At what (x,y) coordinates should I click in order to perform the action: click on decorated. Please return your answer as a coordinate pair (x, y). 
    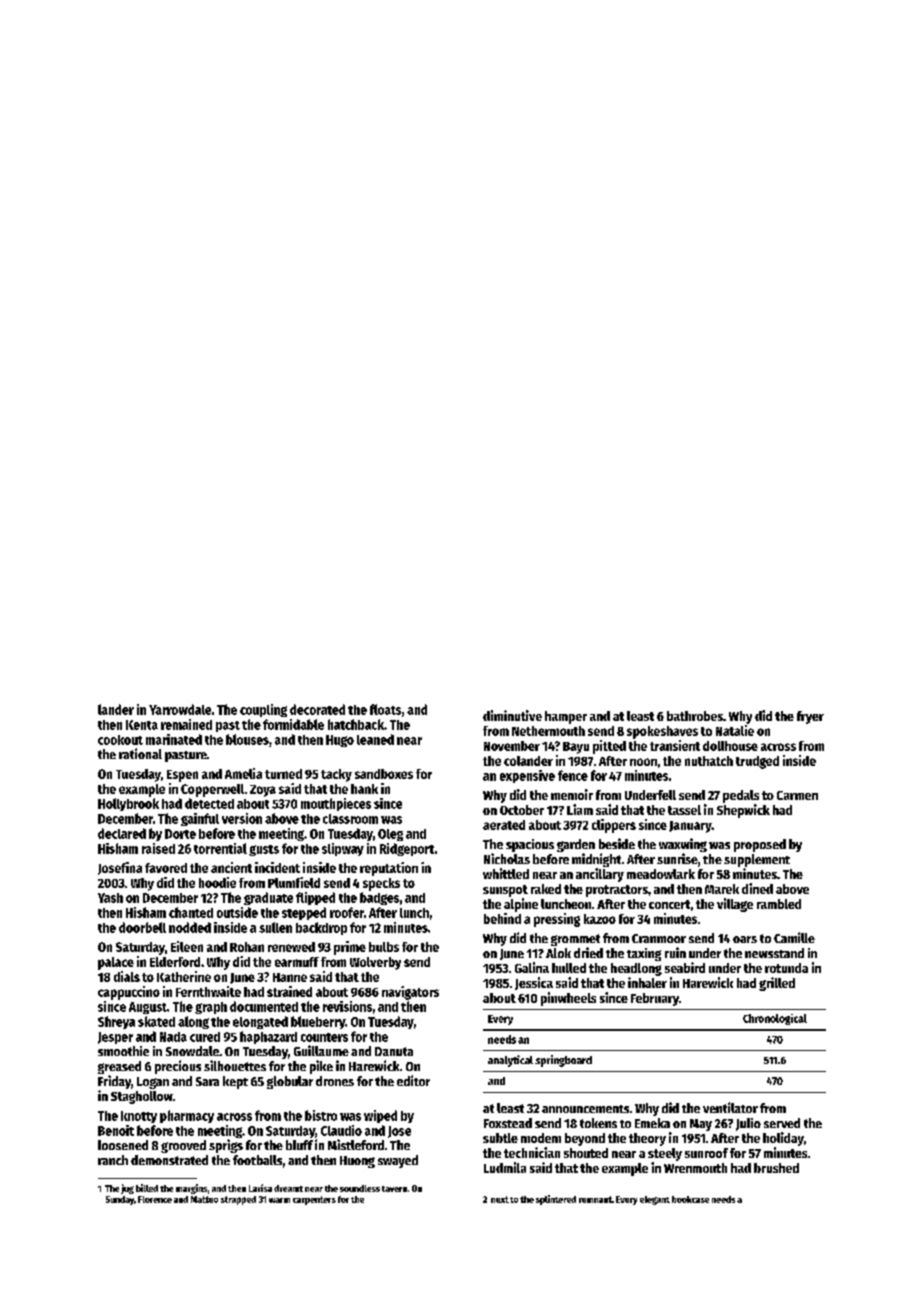
    Looking at the image, I should click on (317, 709).
